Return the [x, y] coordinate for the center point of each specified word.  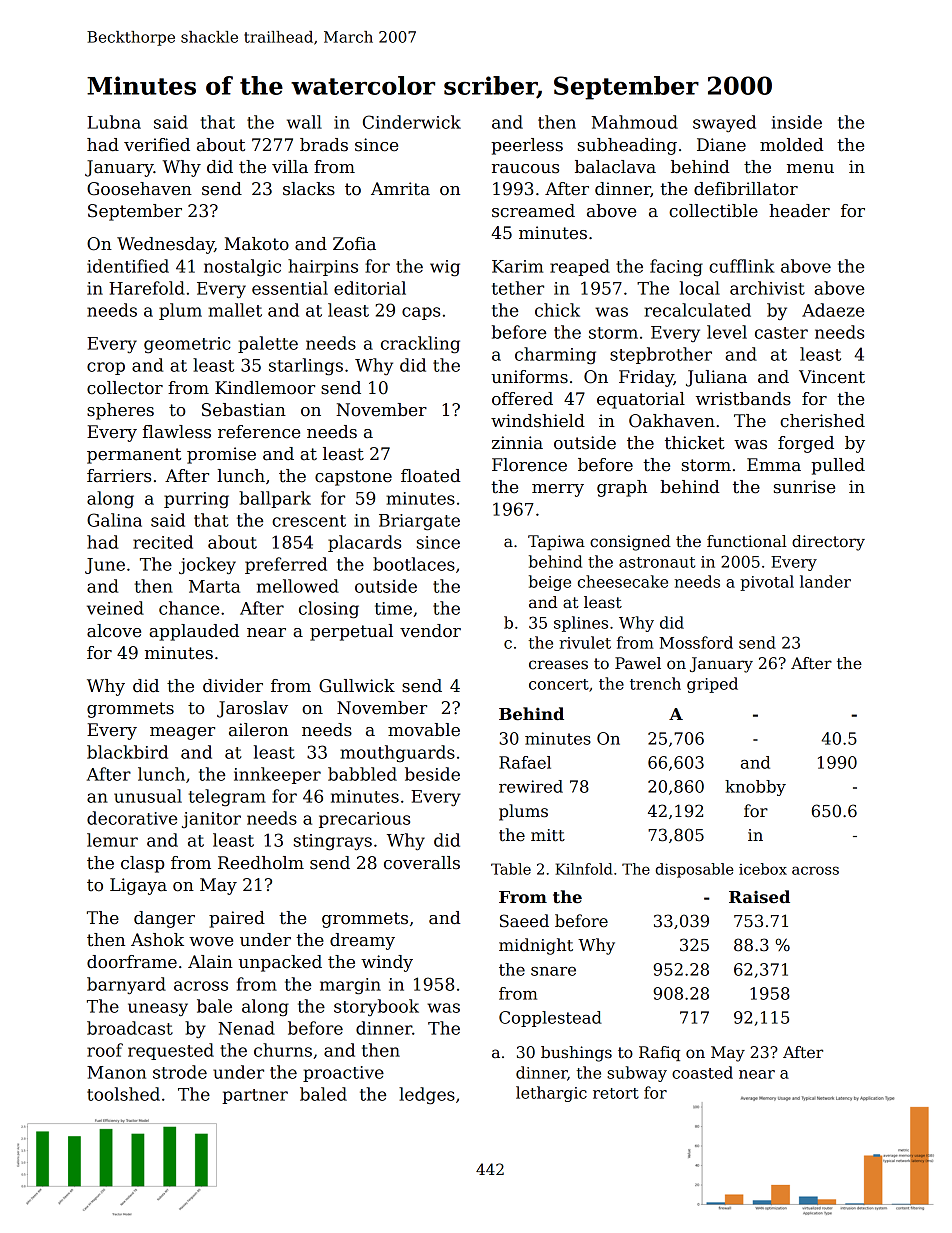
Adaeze [833, 310]
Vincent [832, 377]
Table [511, 869]
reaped [580, 267]
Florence [529, 465]
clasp [143, 864]
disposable [694, 870]
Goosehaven [139, 189]
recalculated [697, 310]
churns [283, 1050]
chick [557, 310]
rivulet [585, 642]
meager [182, 733]
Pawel [638, 663]
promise [221, 455]
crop [106, 368]
